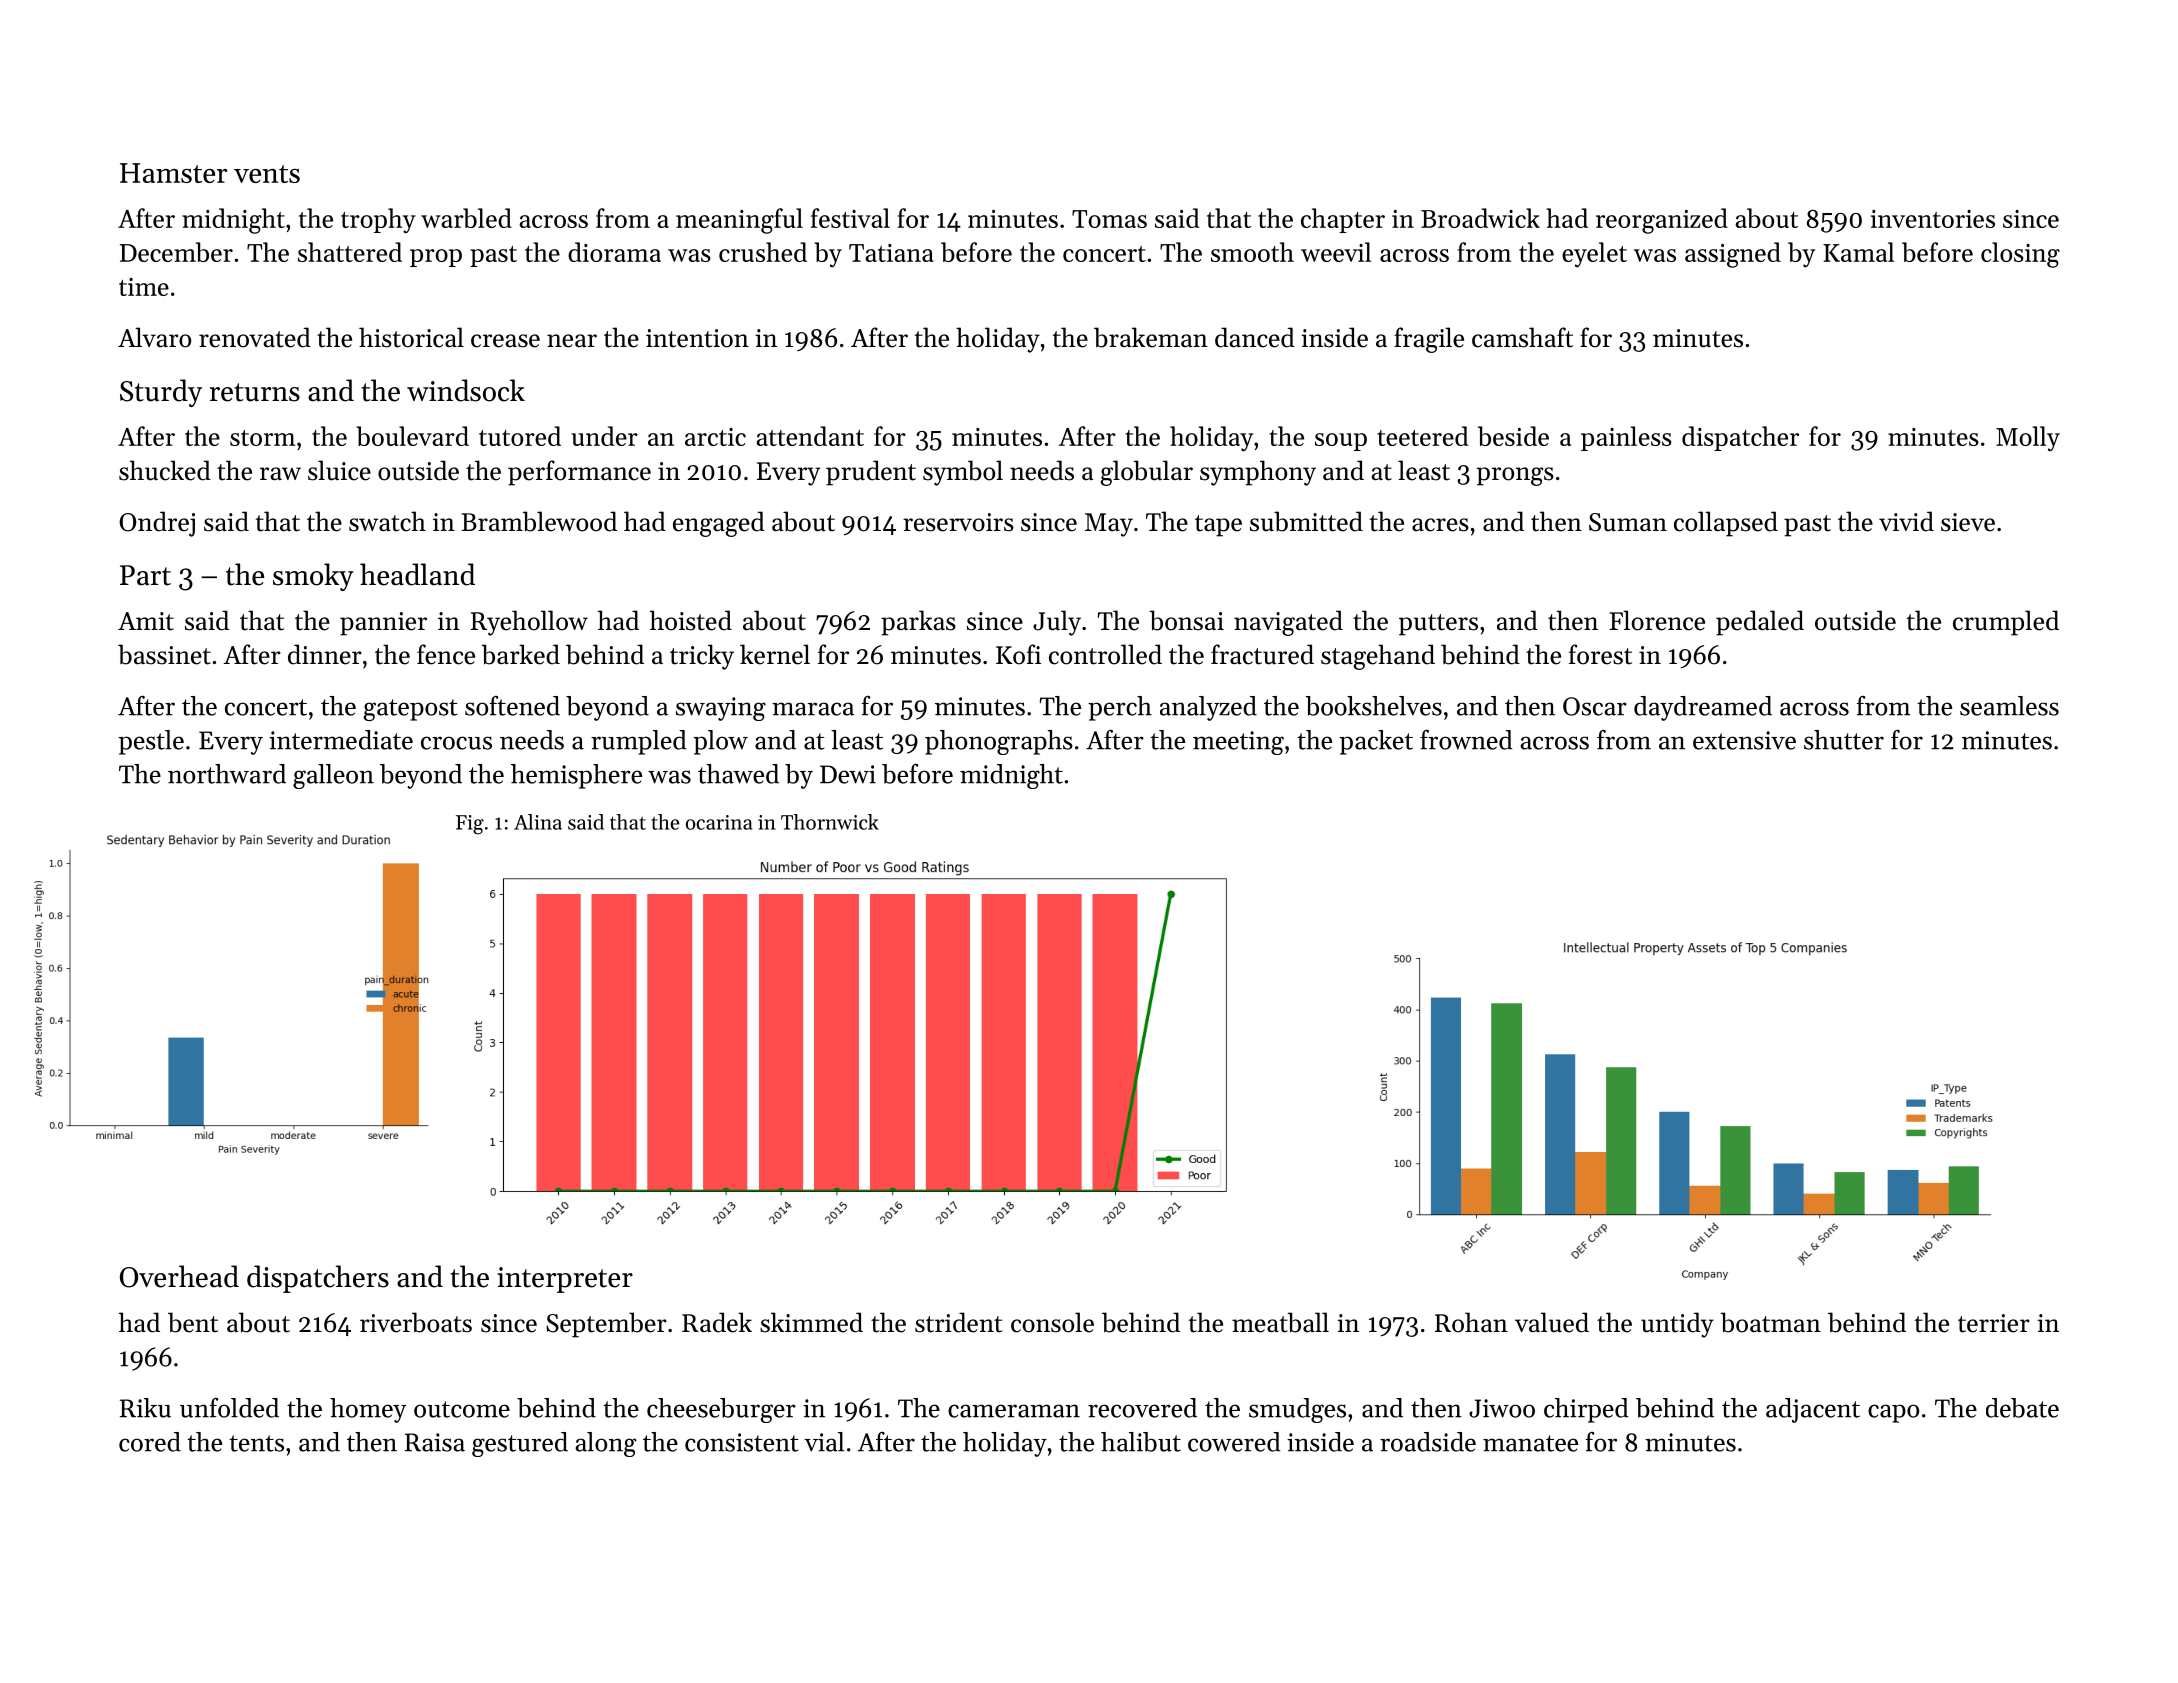  Describe the element at coordinates (150, 1442) in the page. I see `cored` at that location.
